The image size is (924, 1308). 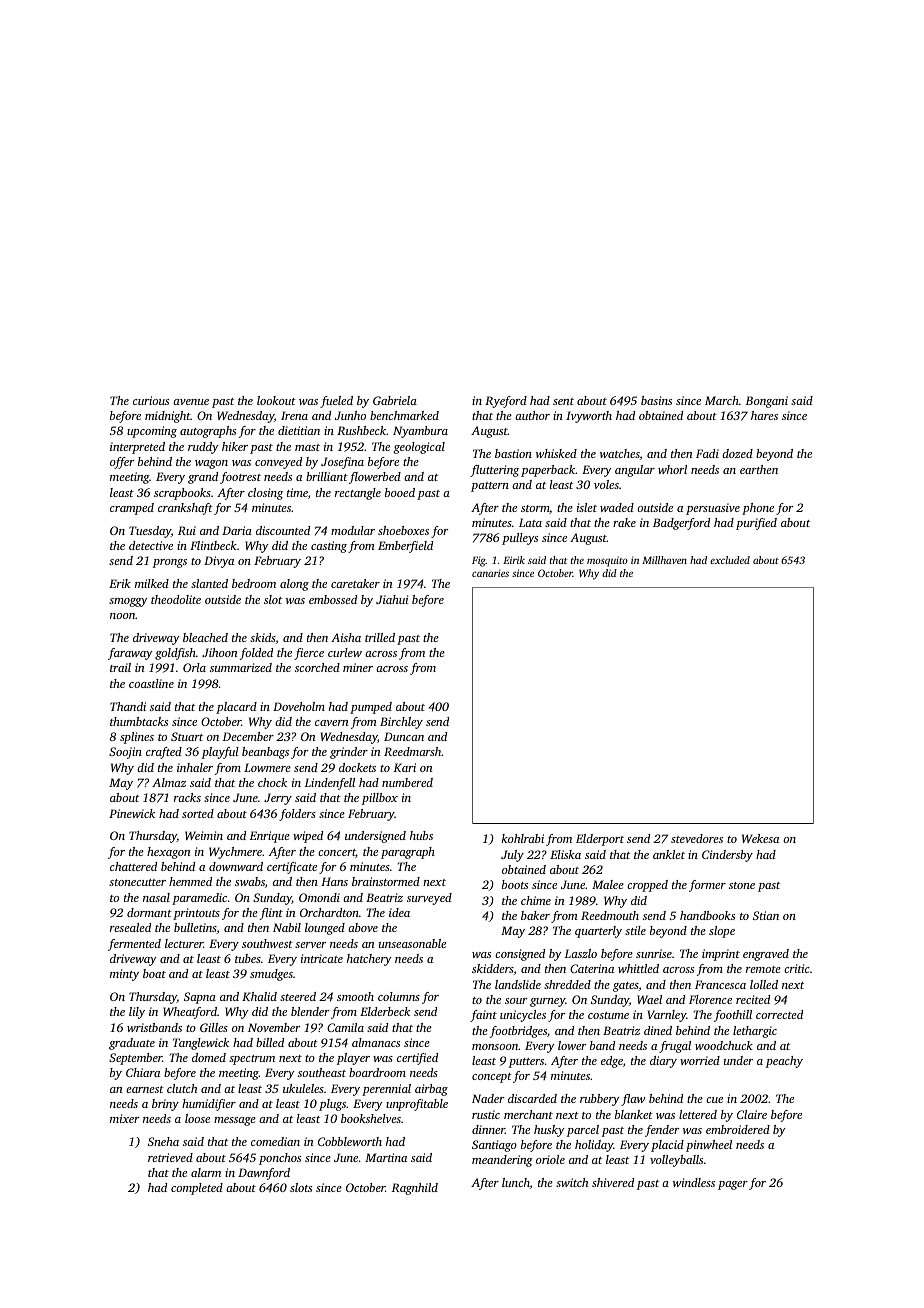 What do you see at coordinates (197, 1189) in the page?
I see `completed` at bounding box center [197, 1189].
